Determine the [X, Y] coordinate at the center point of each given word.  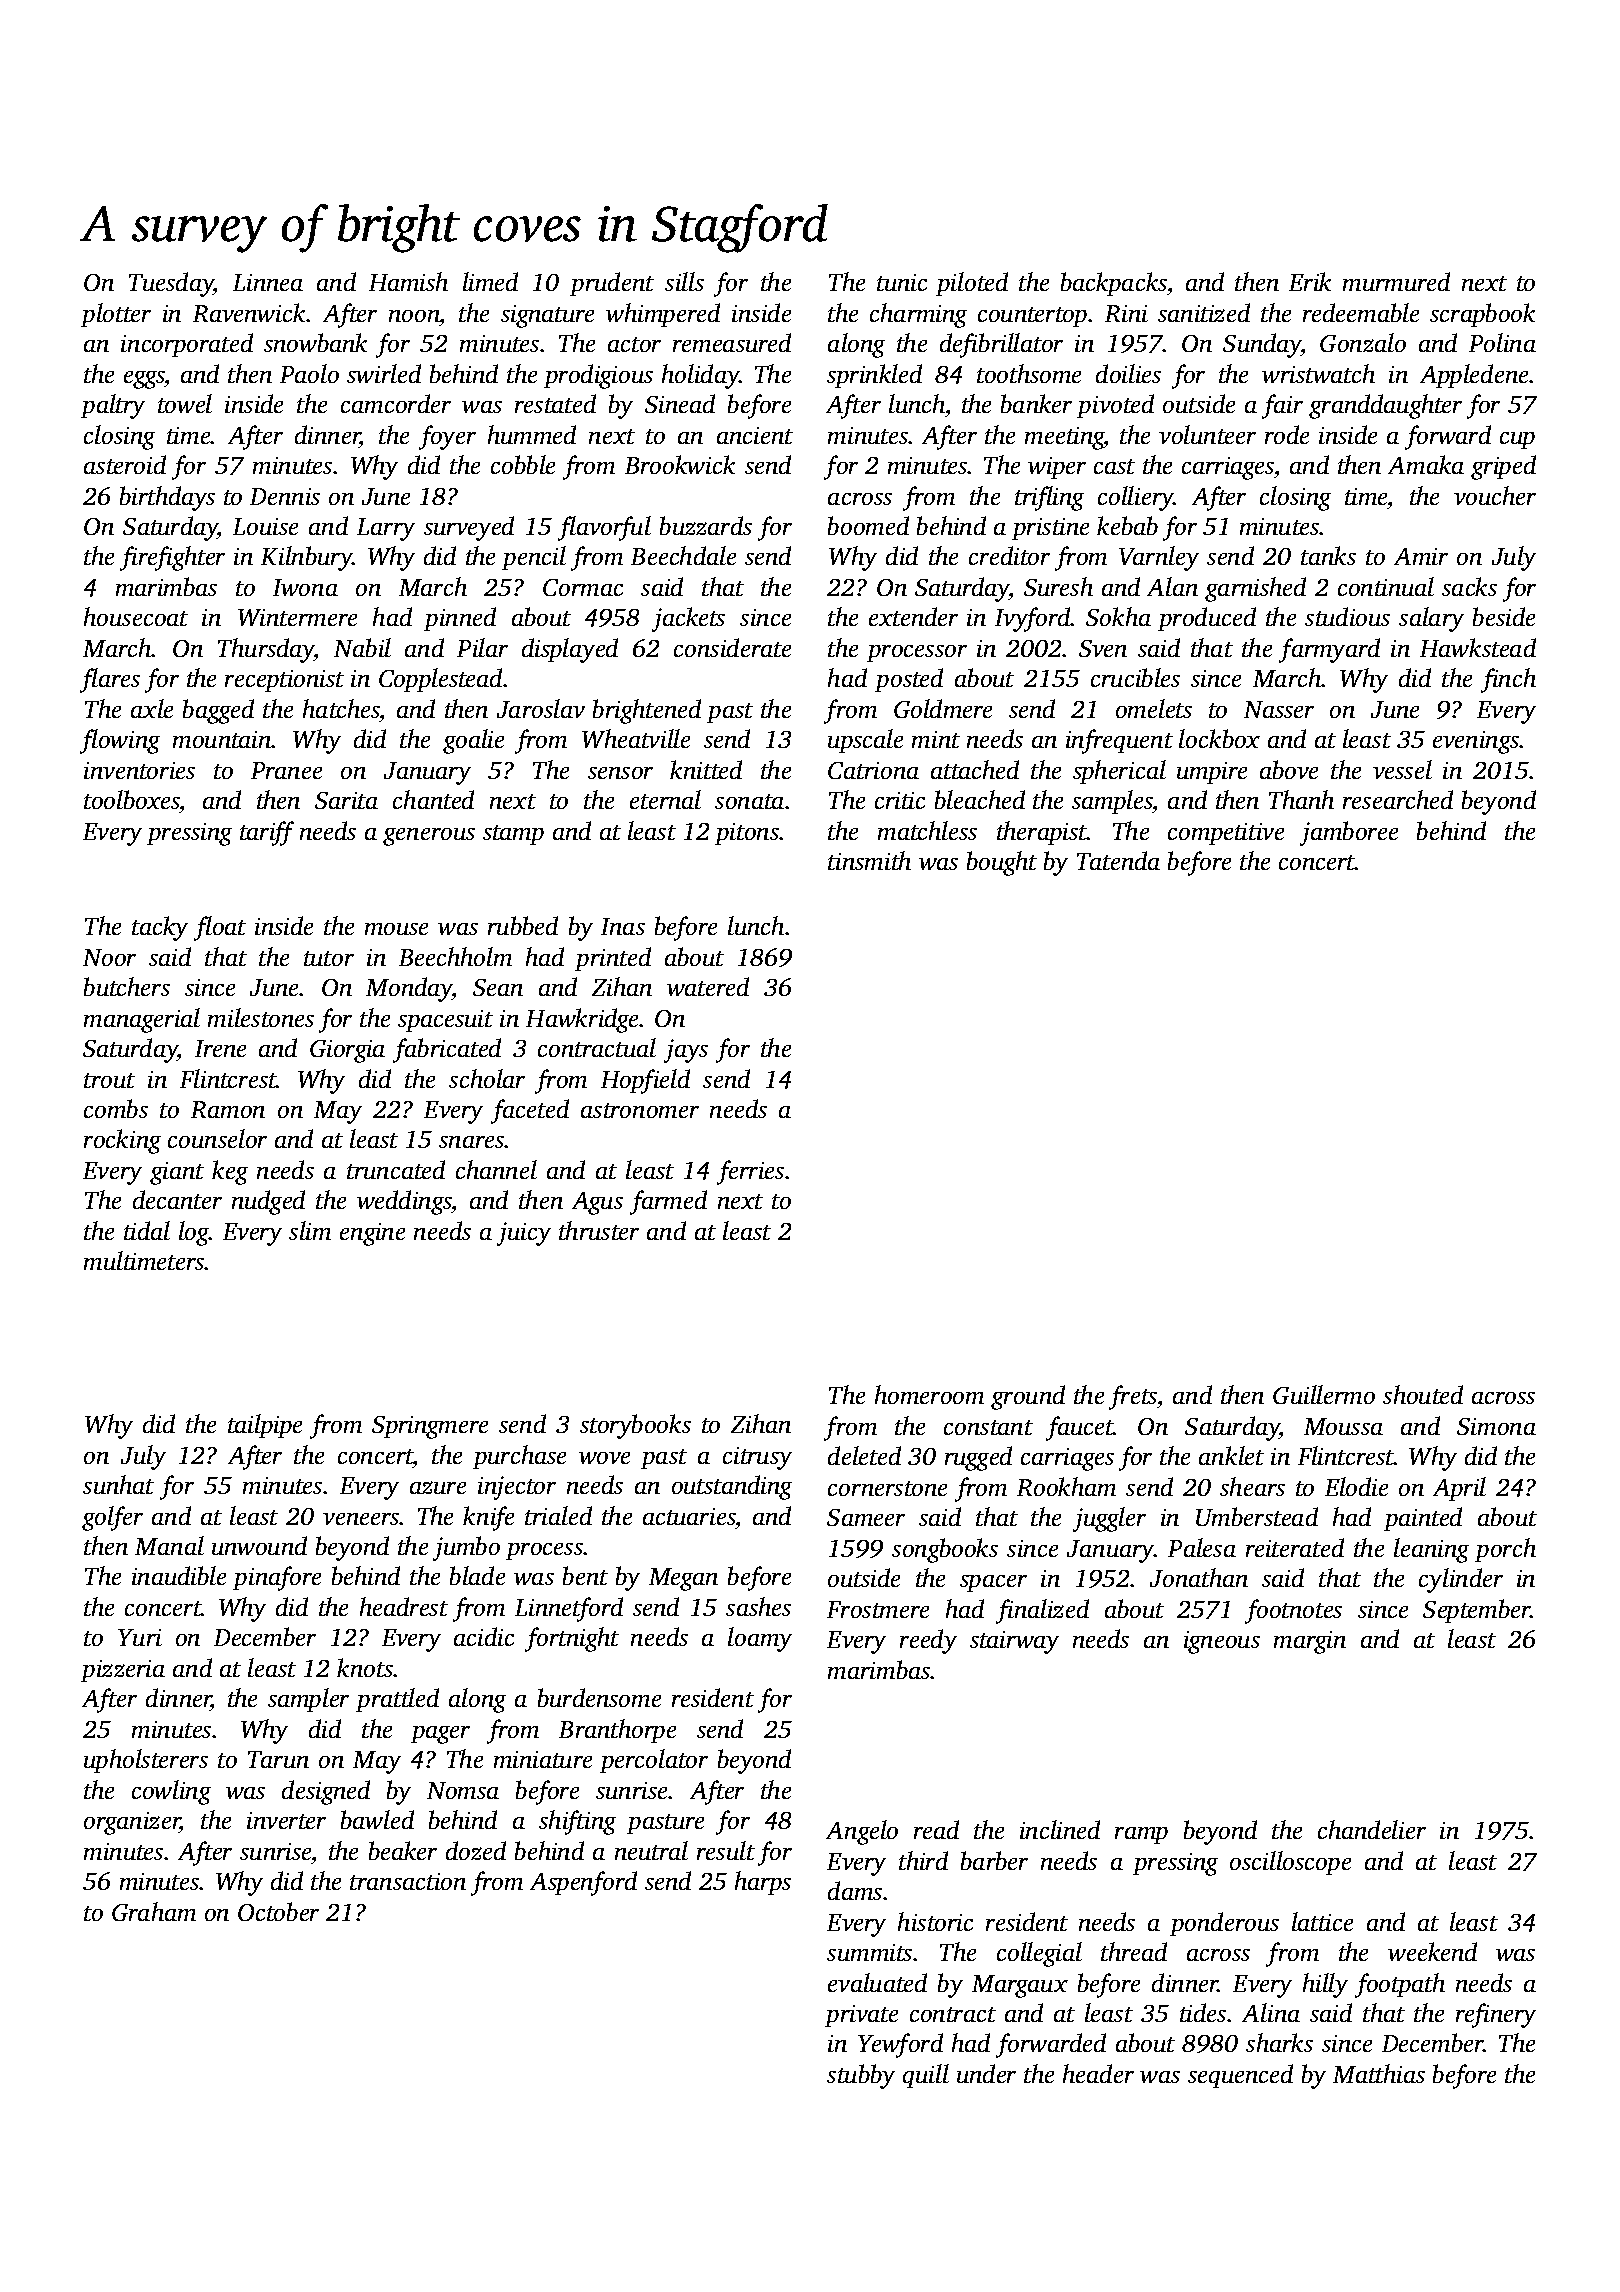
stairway [1014, 1642]
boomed [868, 525]
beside [1504, 616]
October [278, 1911]
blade [477, 1575]
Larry [386, 529]
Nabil [362, 647]
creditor [1009, 555]
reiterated [1295, 1547]
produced [1207, 619]
